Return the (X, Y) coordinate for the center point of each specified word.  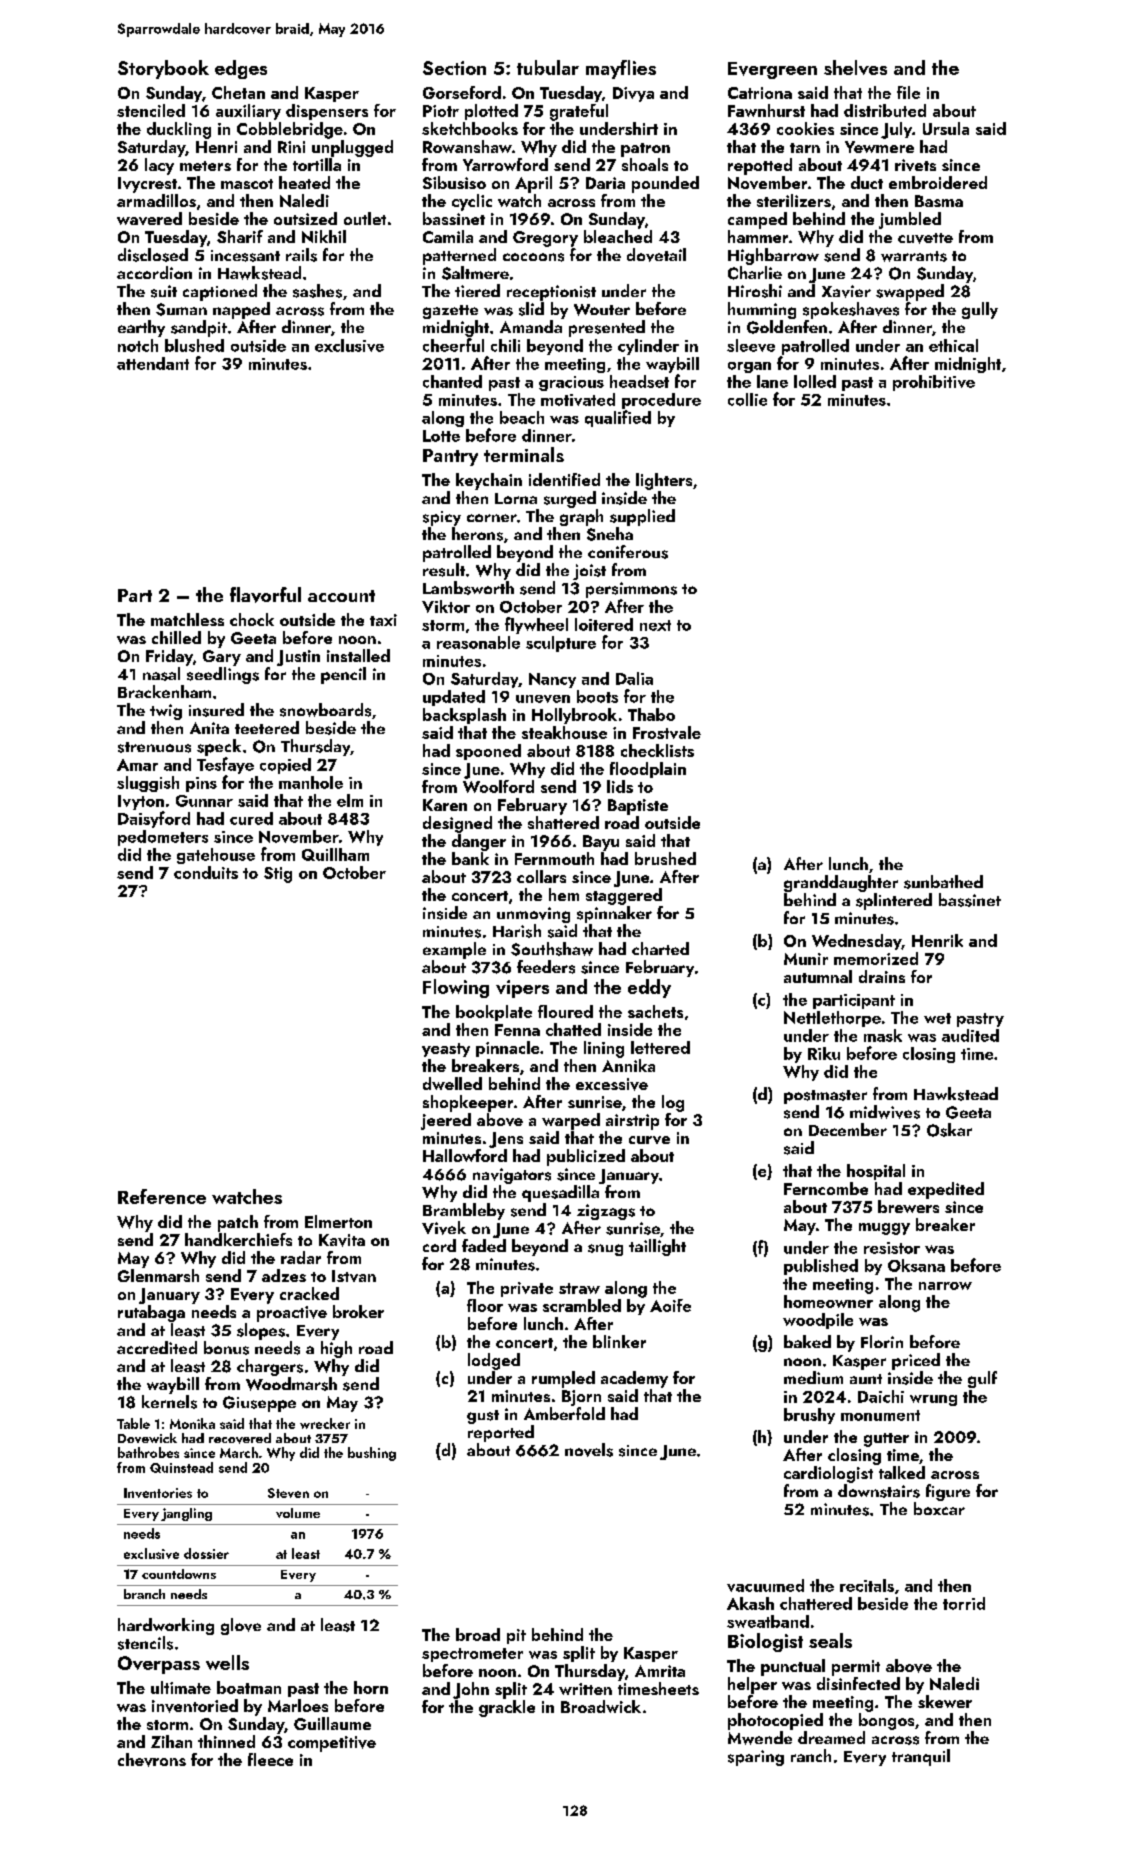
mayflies (621, 69)
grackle (507, 1708)
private (527, 1289)
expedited (946, 1190)
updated (454, 698)
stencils (145, 1643)
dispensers (327, 112)
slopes (261, 1331)
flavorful (265, 595)
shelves (855, 67)
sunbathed (943, 882)
